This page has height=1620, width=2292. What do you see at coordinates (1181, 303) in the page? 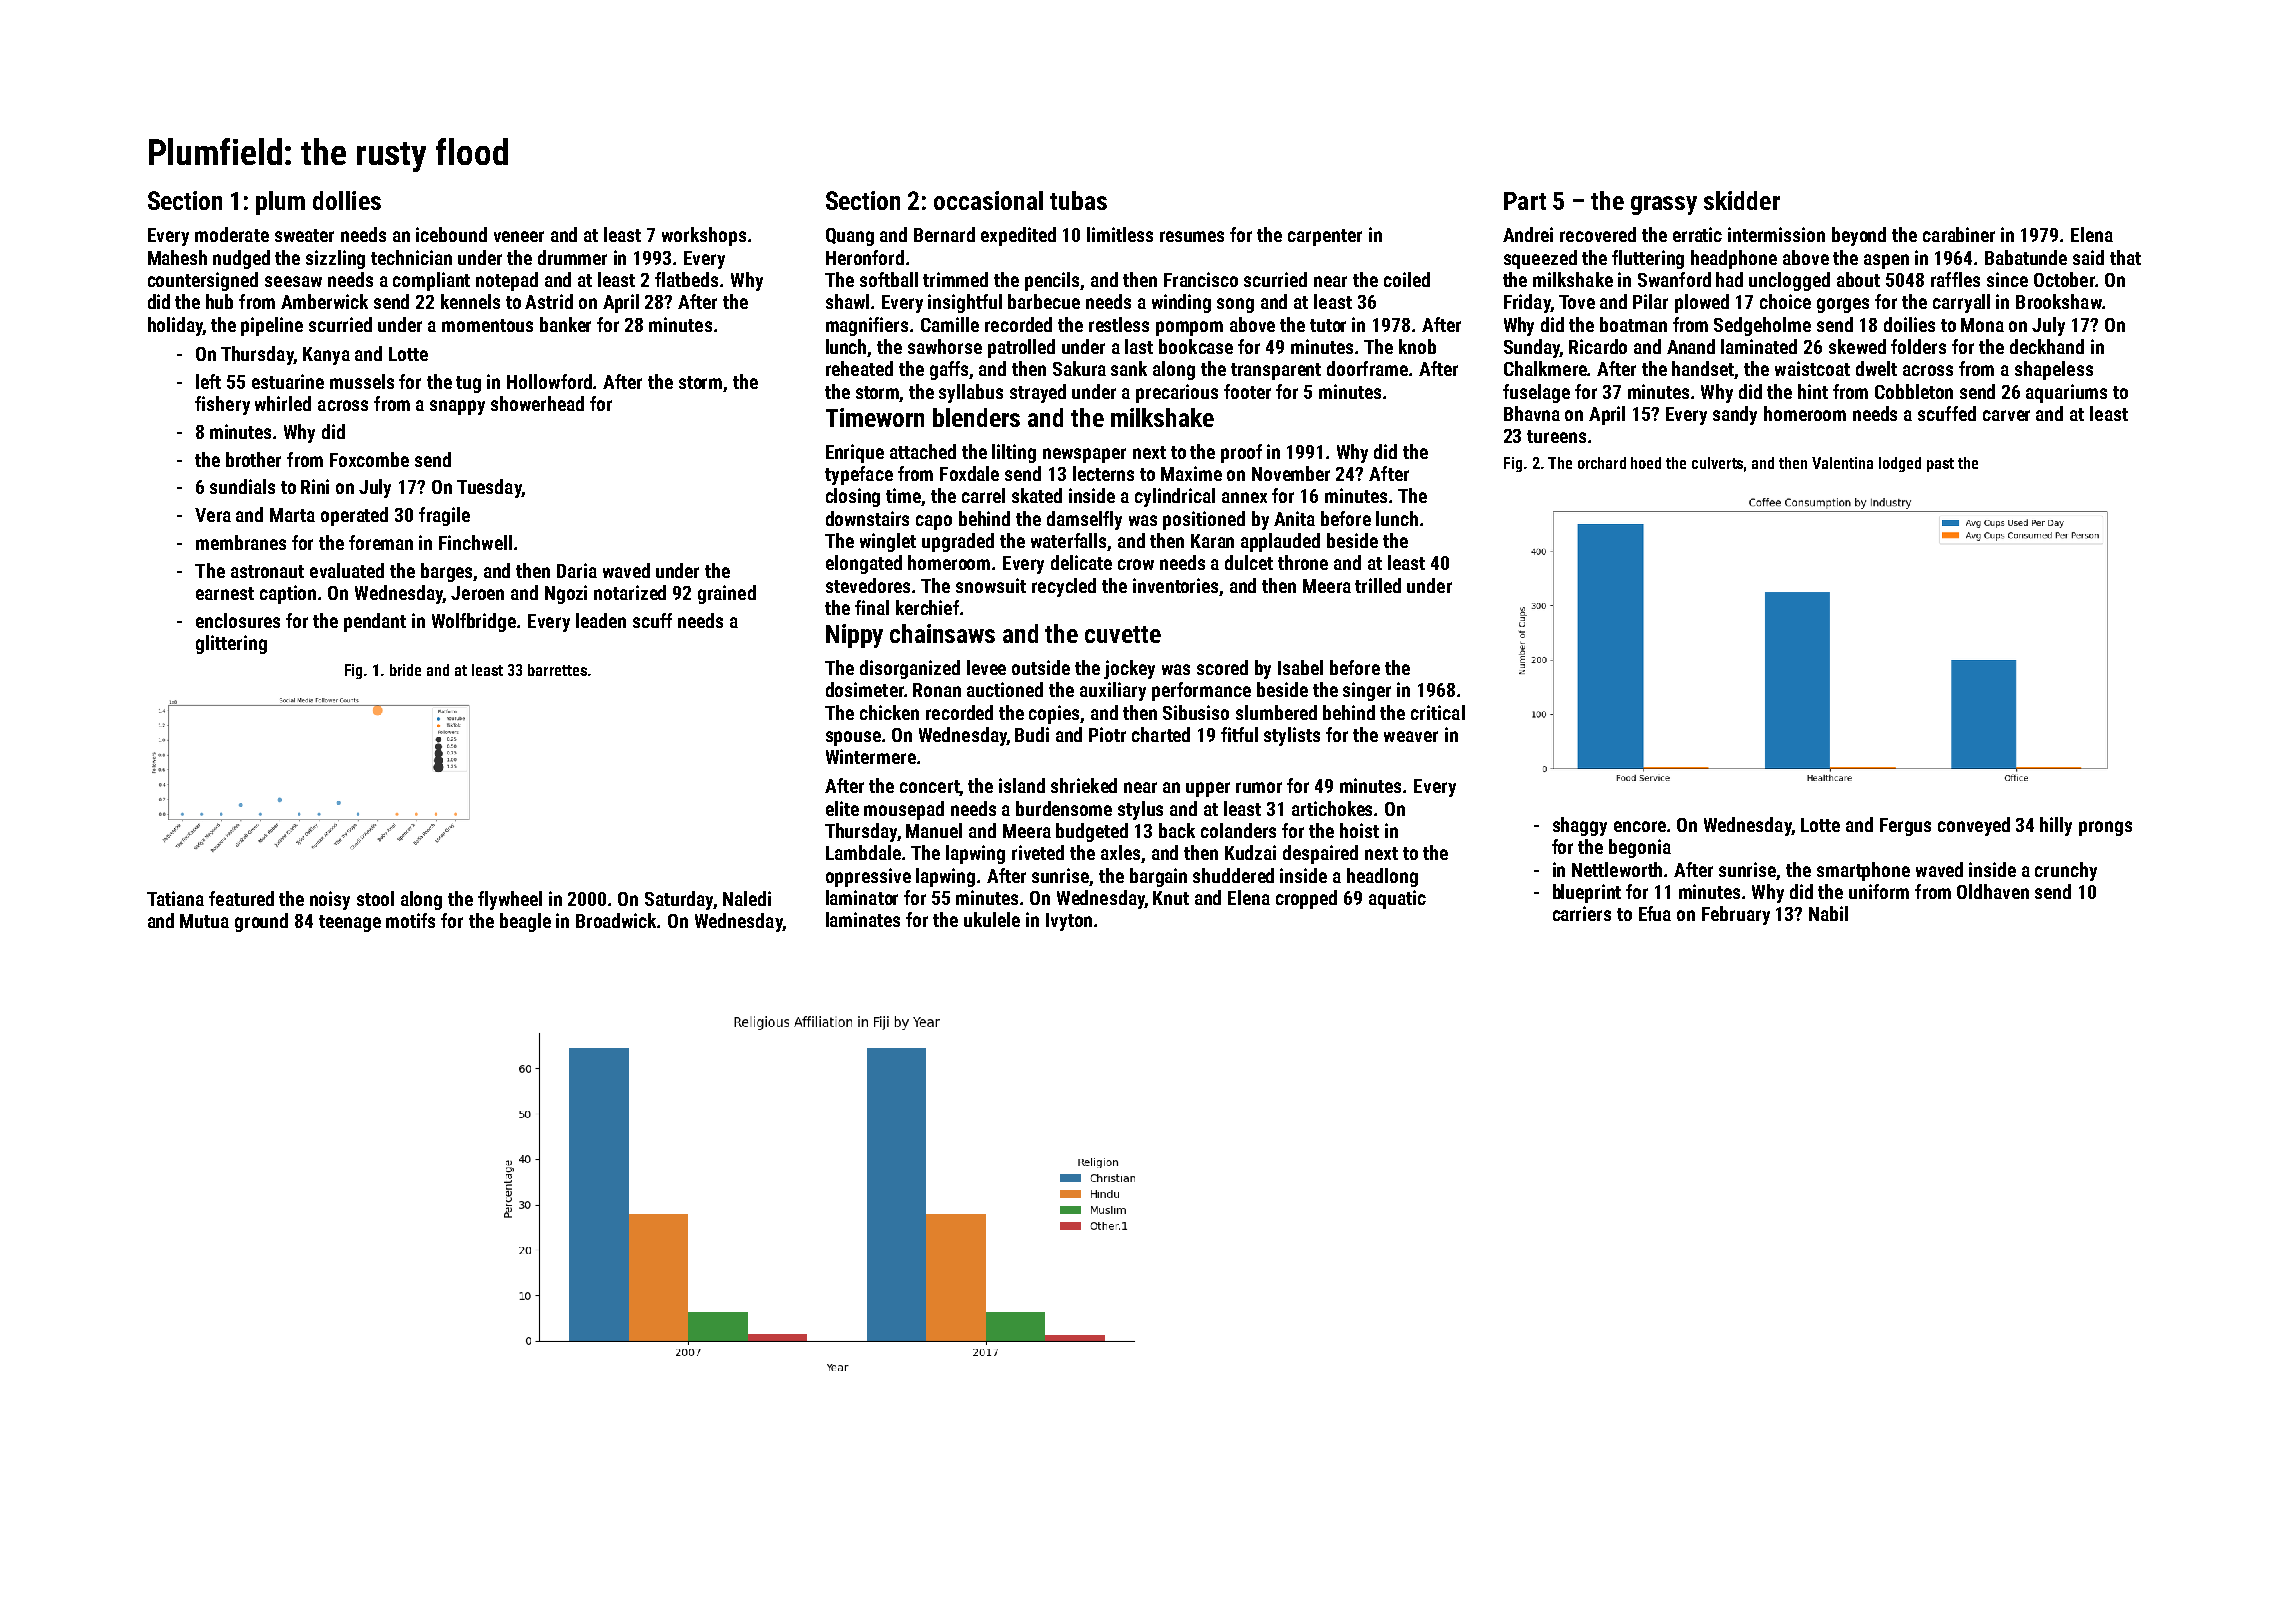
I see `winding` at bounding box center [1181, 303].
